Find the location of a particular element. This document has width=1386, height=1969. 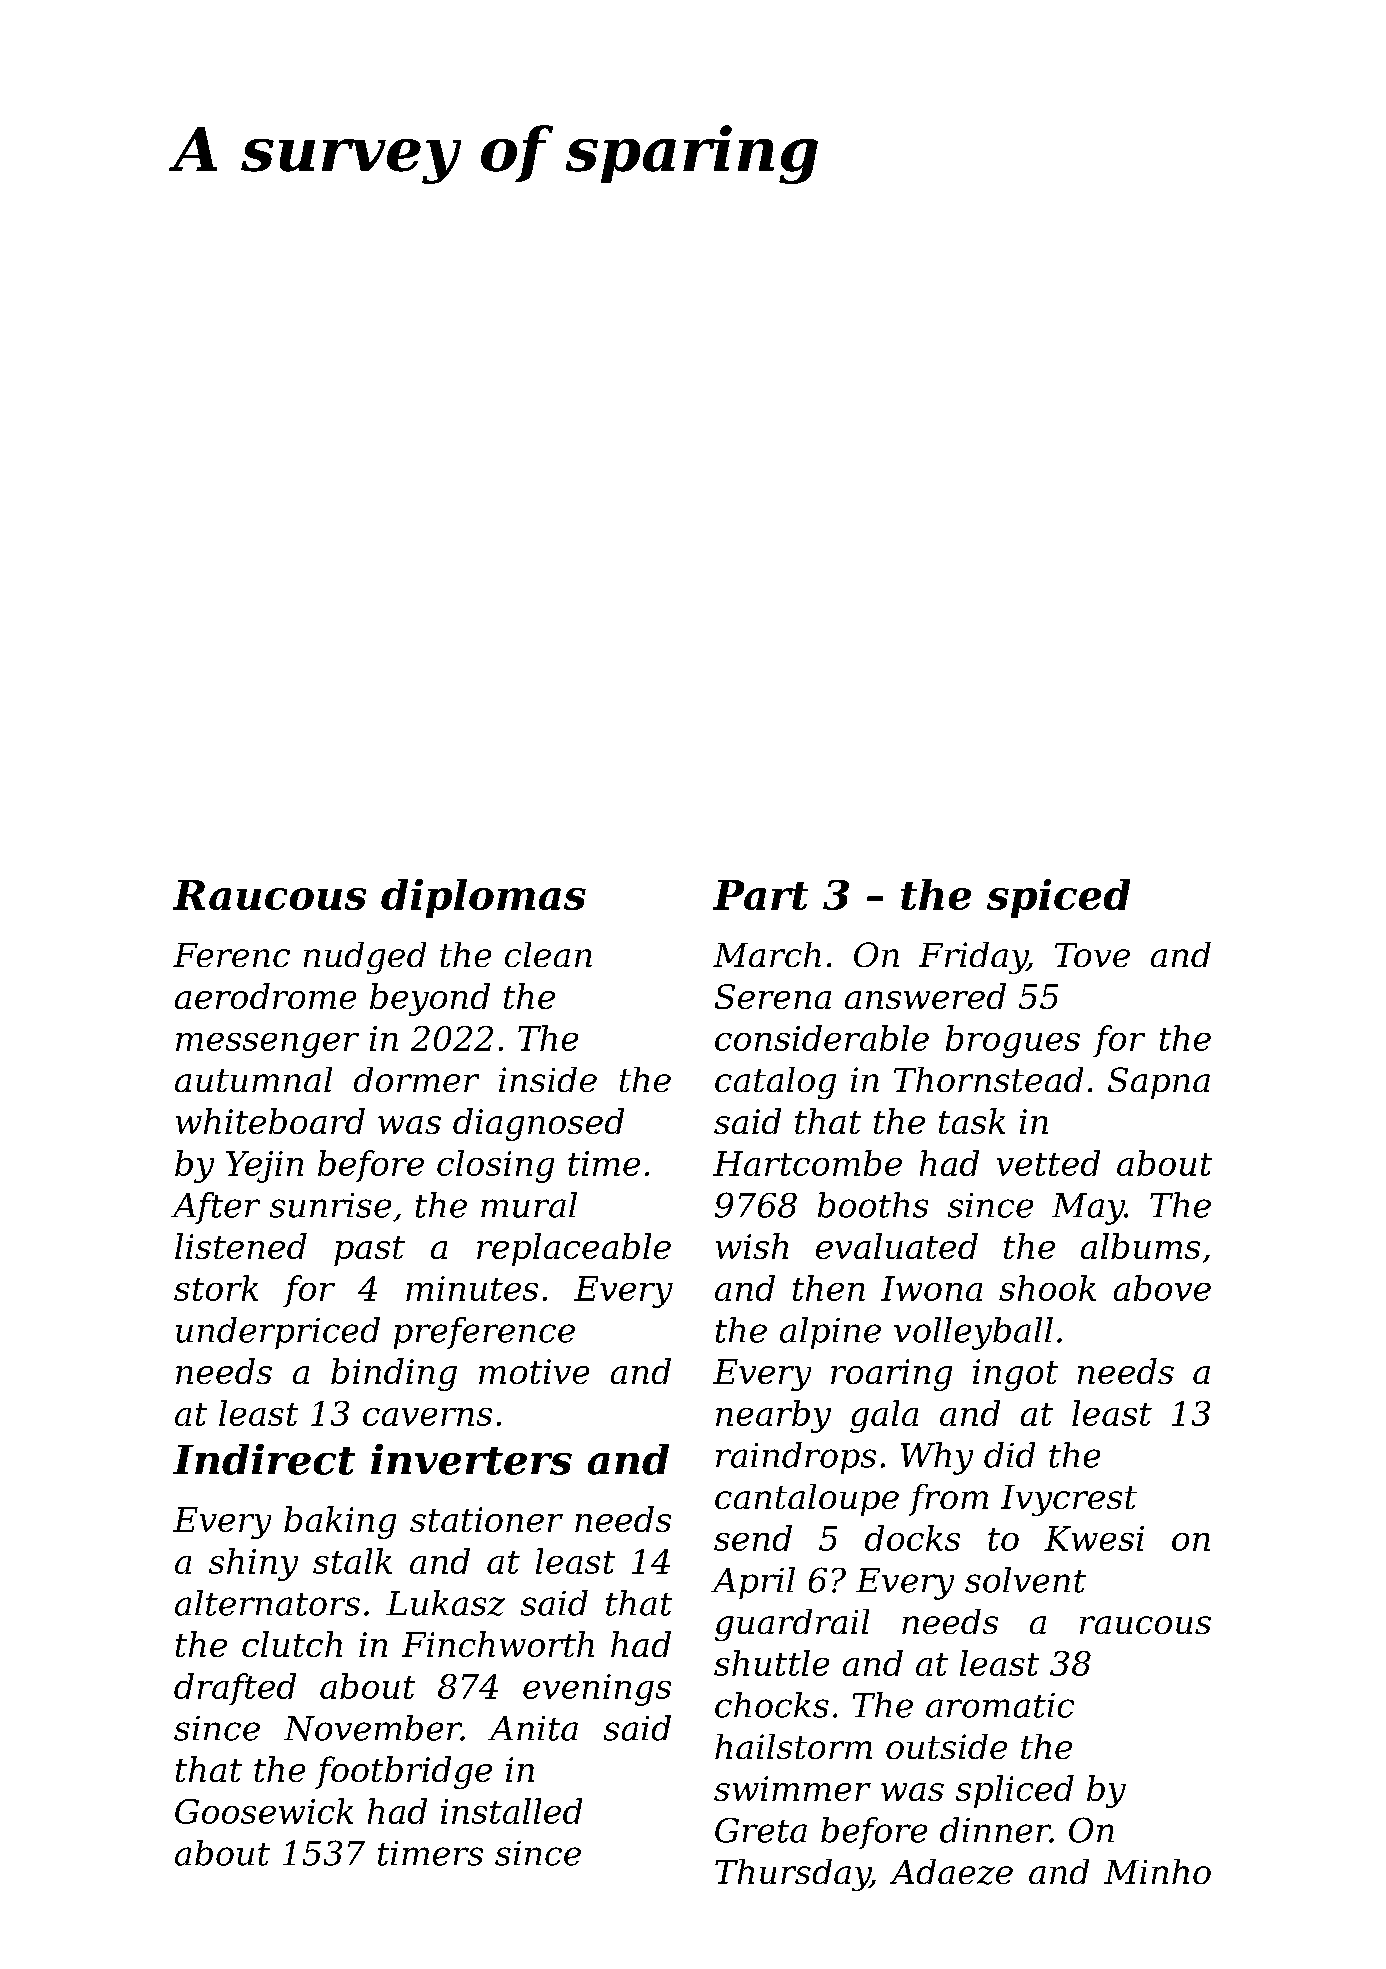

above is located at coordinates (1162, 1288).
